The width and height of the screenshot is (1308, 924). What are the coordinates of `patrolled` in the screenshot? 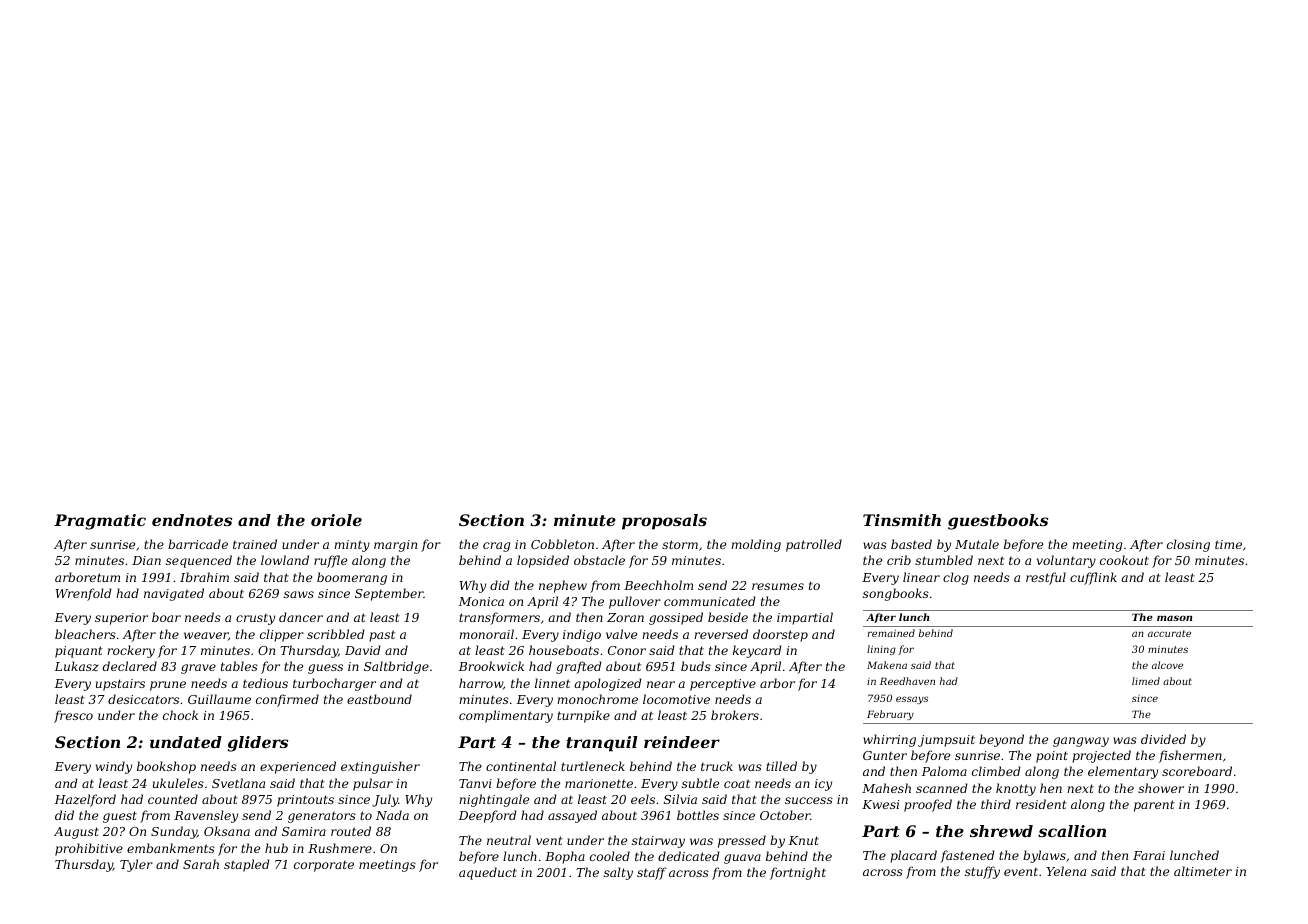 It's located at (814, 545).
